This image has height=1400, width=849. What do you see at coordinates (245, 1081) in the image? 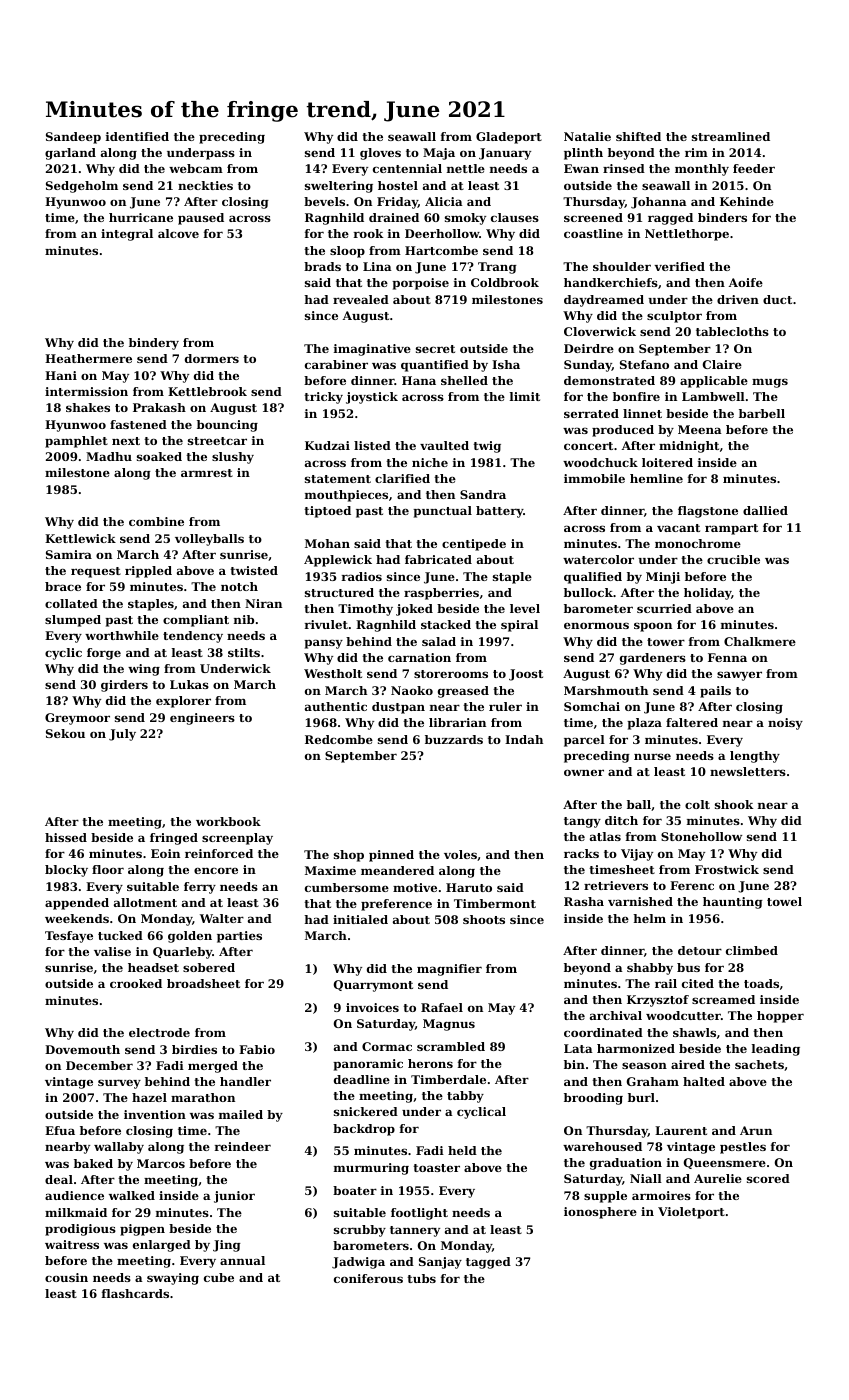
I see `handler` at bounding box center [245, 1081].
